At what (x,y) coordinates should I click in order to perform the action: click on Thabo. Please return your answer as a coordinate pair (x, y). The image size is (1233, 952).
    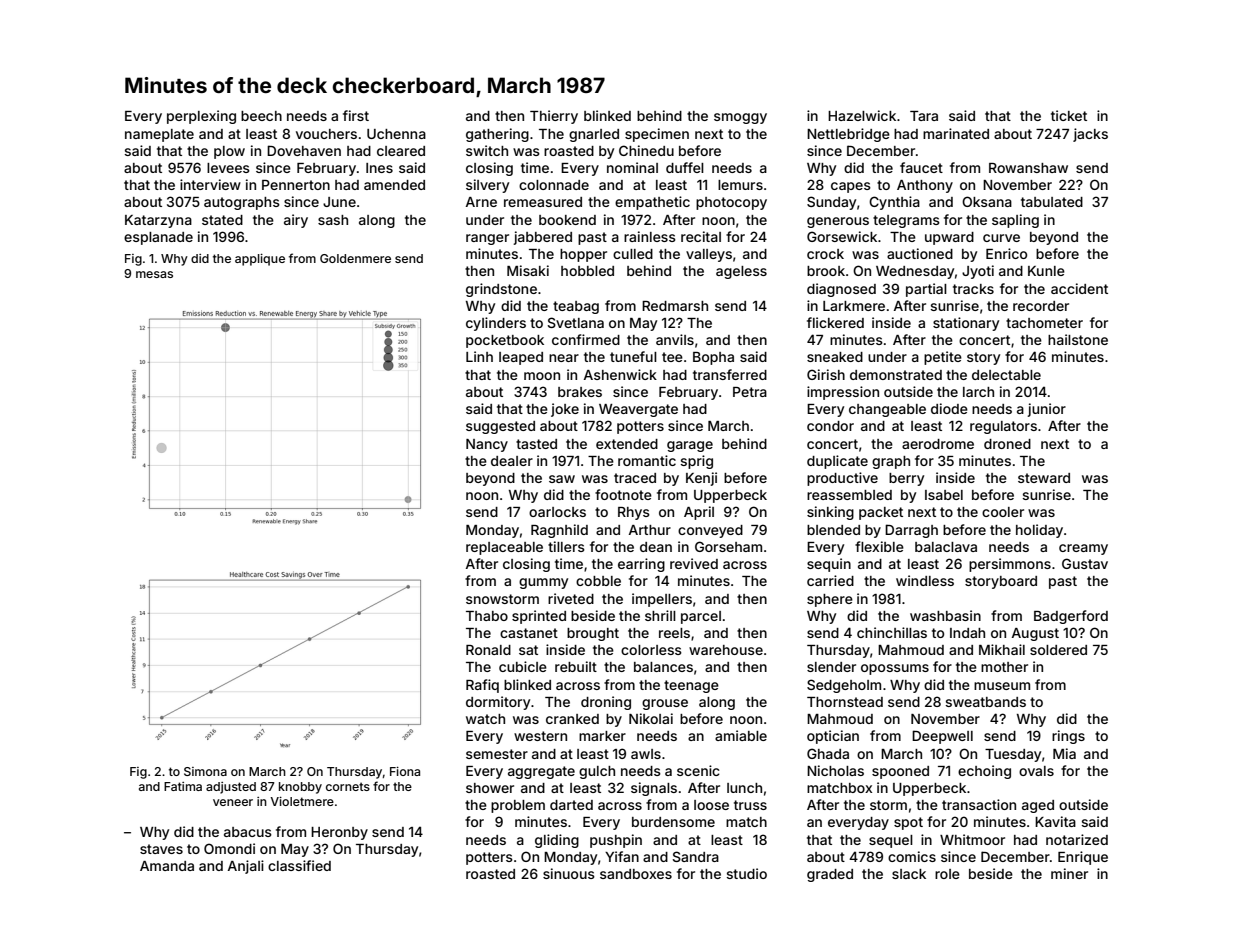
    Looking at the image, I should click on (487, 616).
